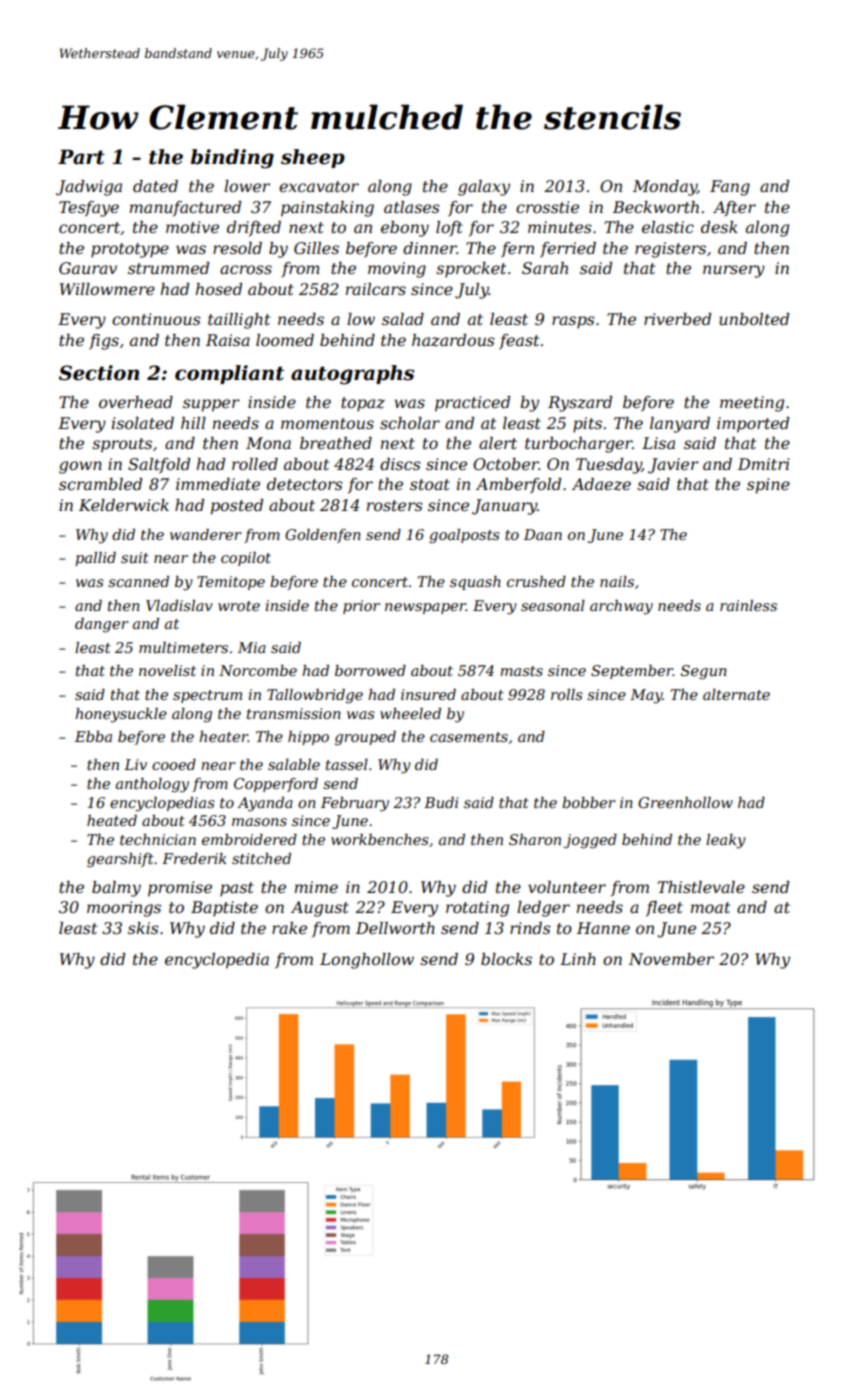 This screenshot has height=1400, width=849. What do you see at coordinates (656, 207) in the screenshot?
I see `Beckworth` at bounding box center [656, 207].
